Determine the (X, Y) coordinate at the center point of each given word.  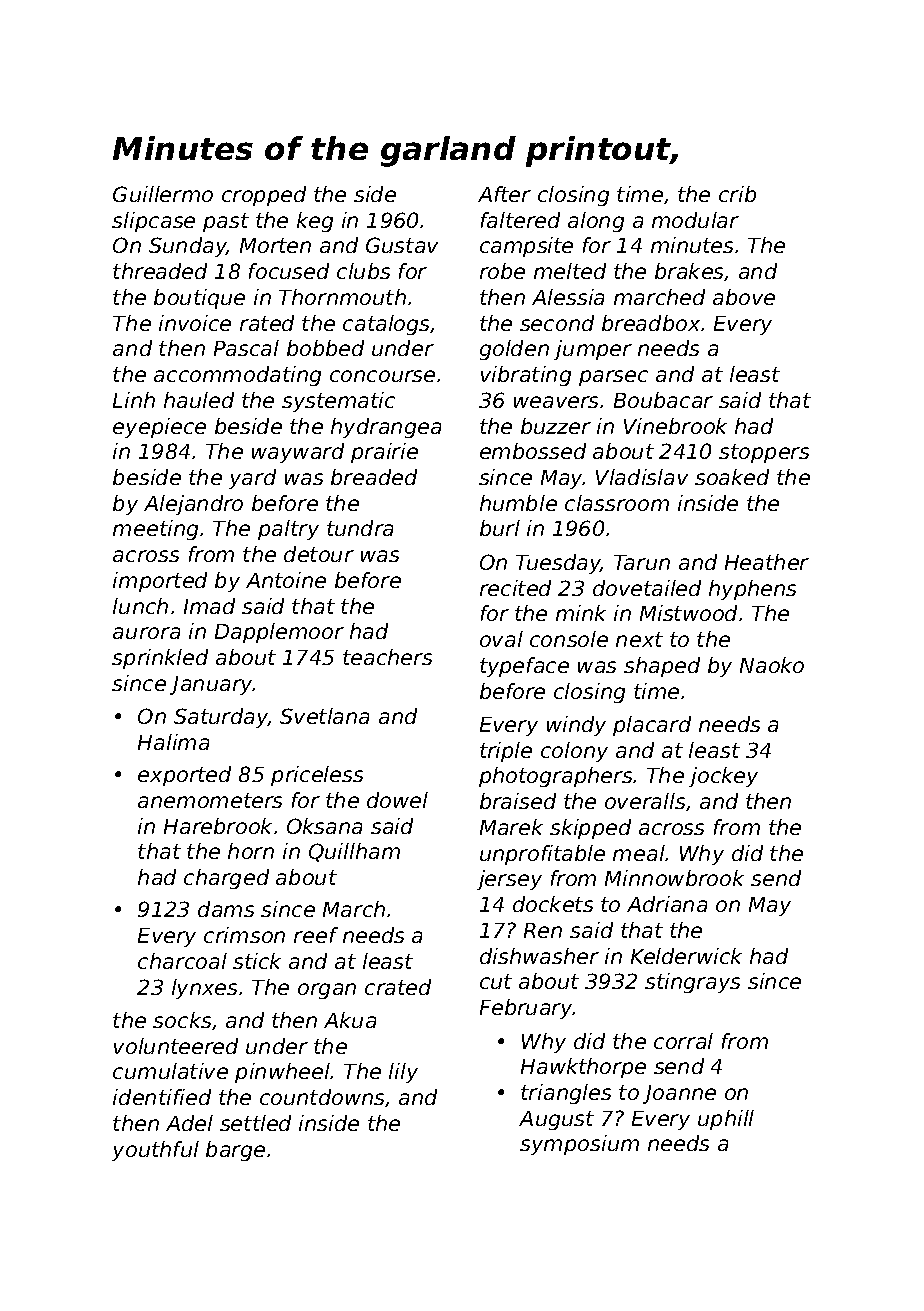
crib (737, 194)
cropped (264, 196)
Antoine (286, 580)
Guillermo (163, 194)
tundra (360, 528)
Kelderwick (686, 956)
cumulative (170, 1071)
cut (496, 981)
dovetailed (647, 588)
